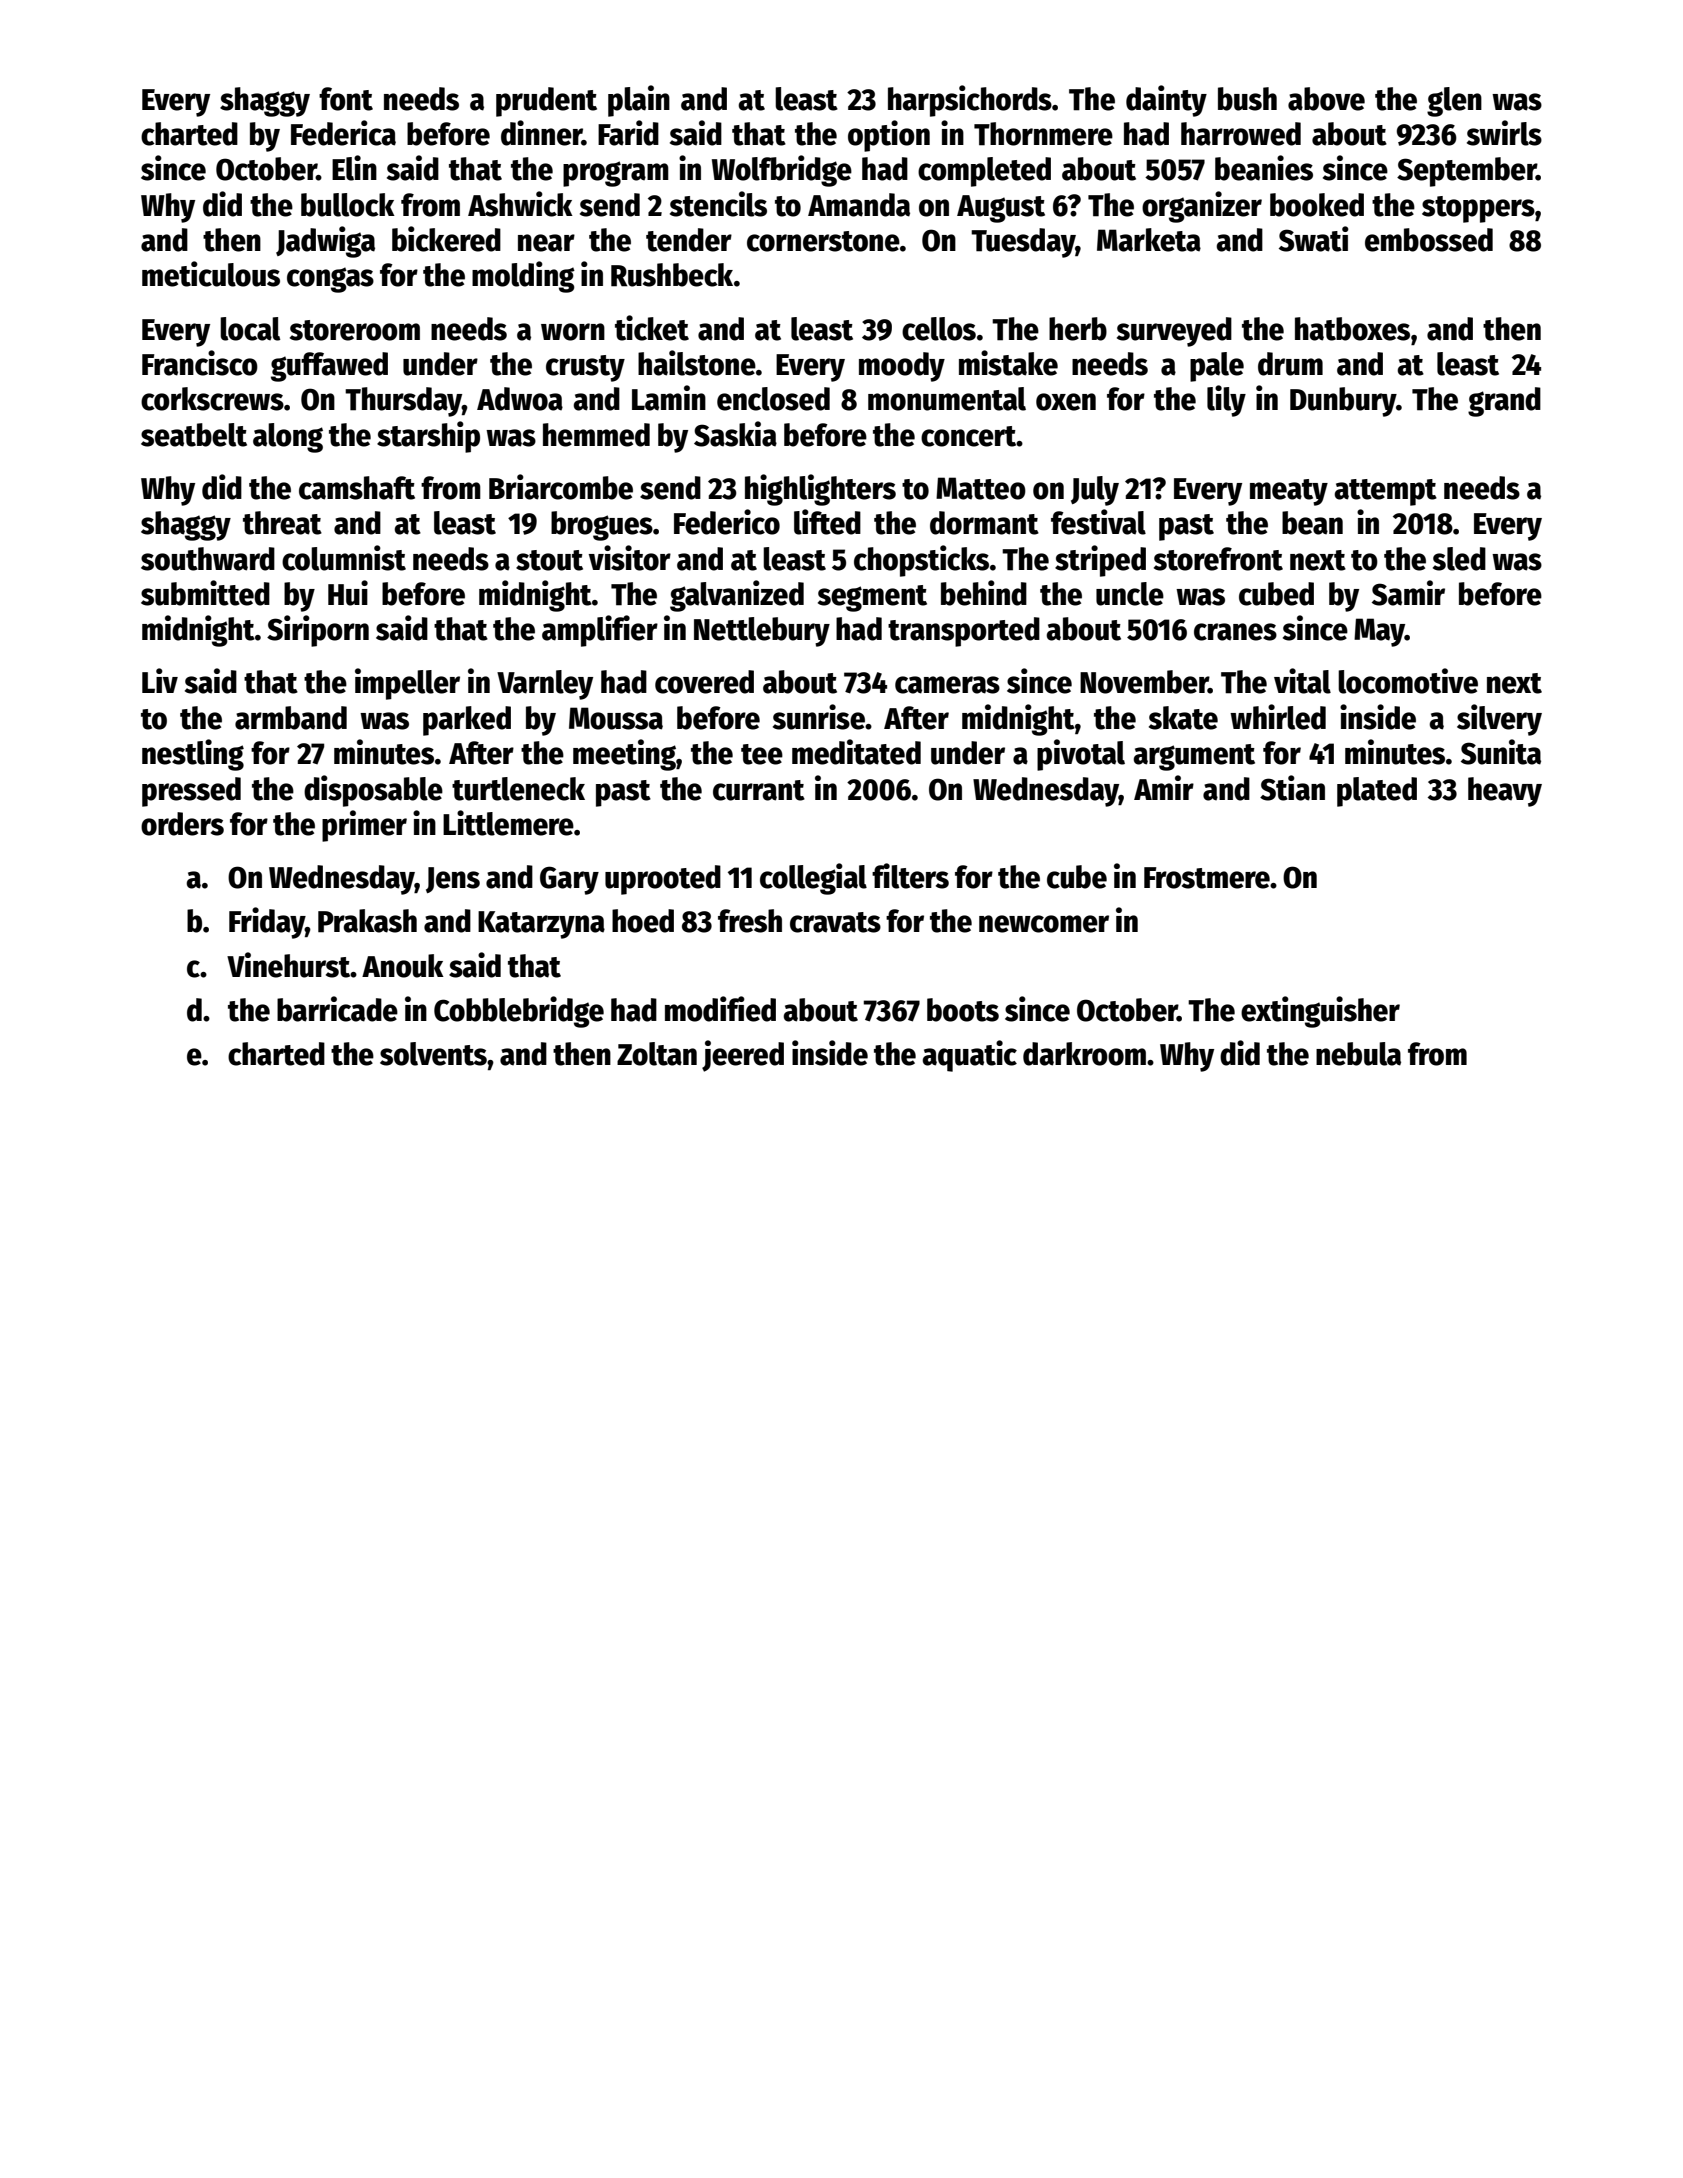  Describe the element at coordinates (1505, 792) in the image. I see `heavy` at that location.
